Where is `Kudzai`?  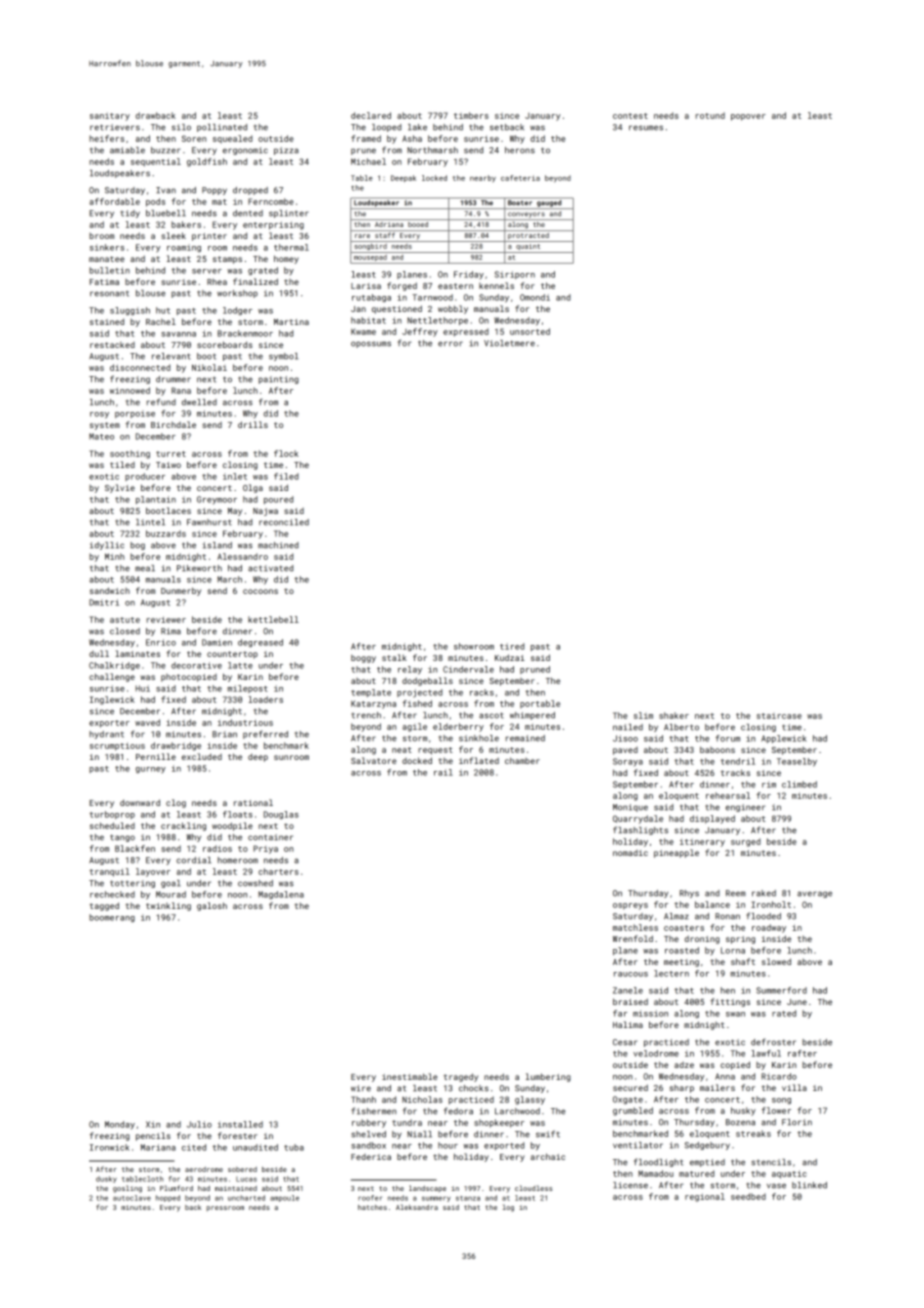 Kudzai is located at coordinates (510, 657).
